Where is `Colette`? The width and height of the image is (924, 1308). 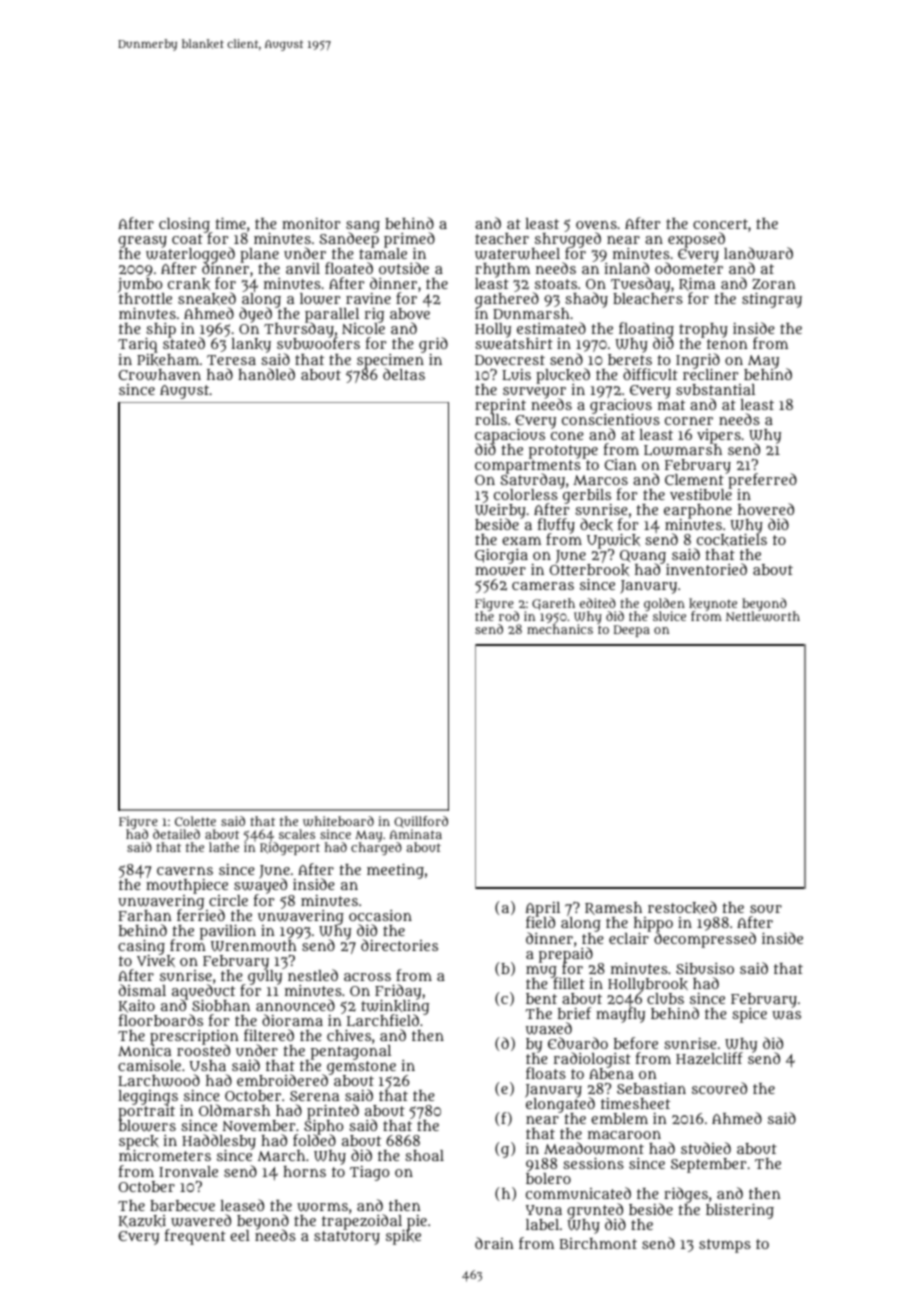 Colette is located at coordinates (195, 821).
